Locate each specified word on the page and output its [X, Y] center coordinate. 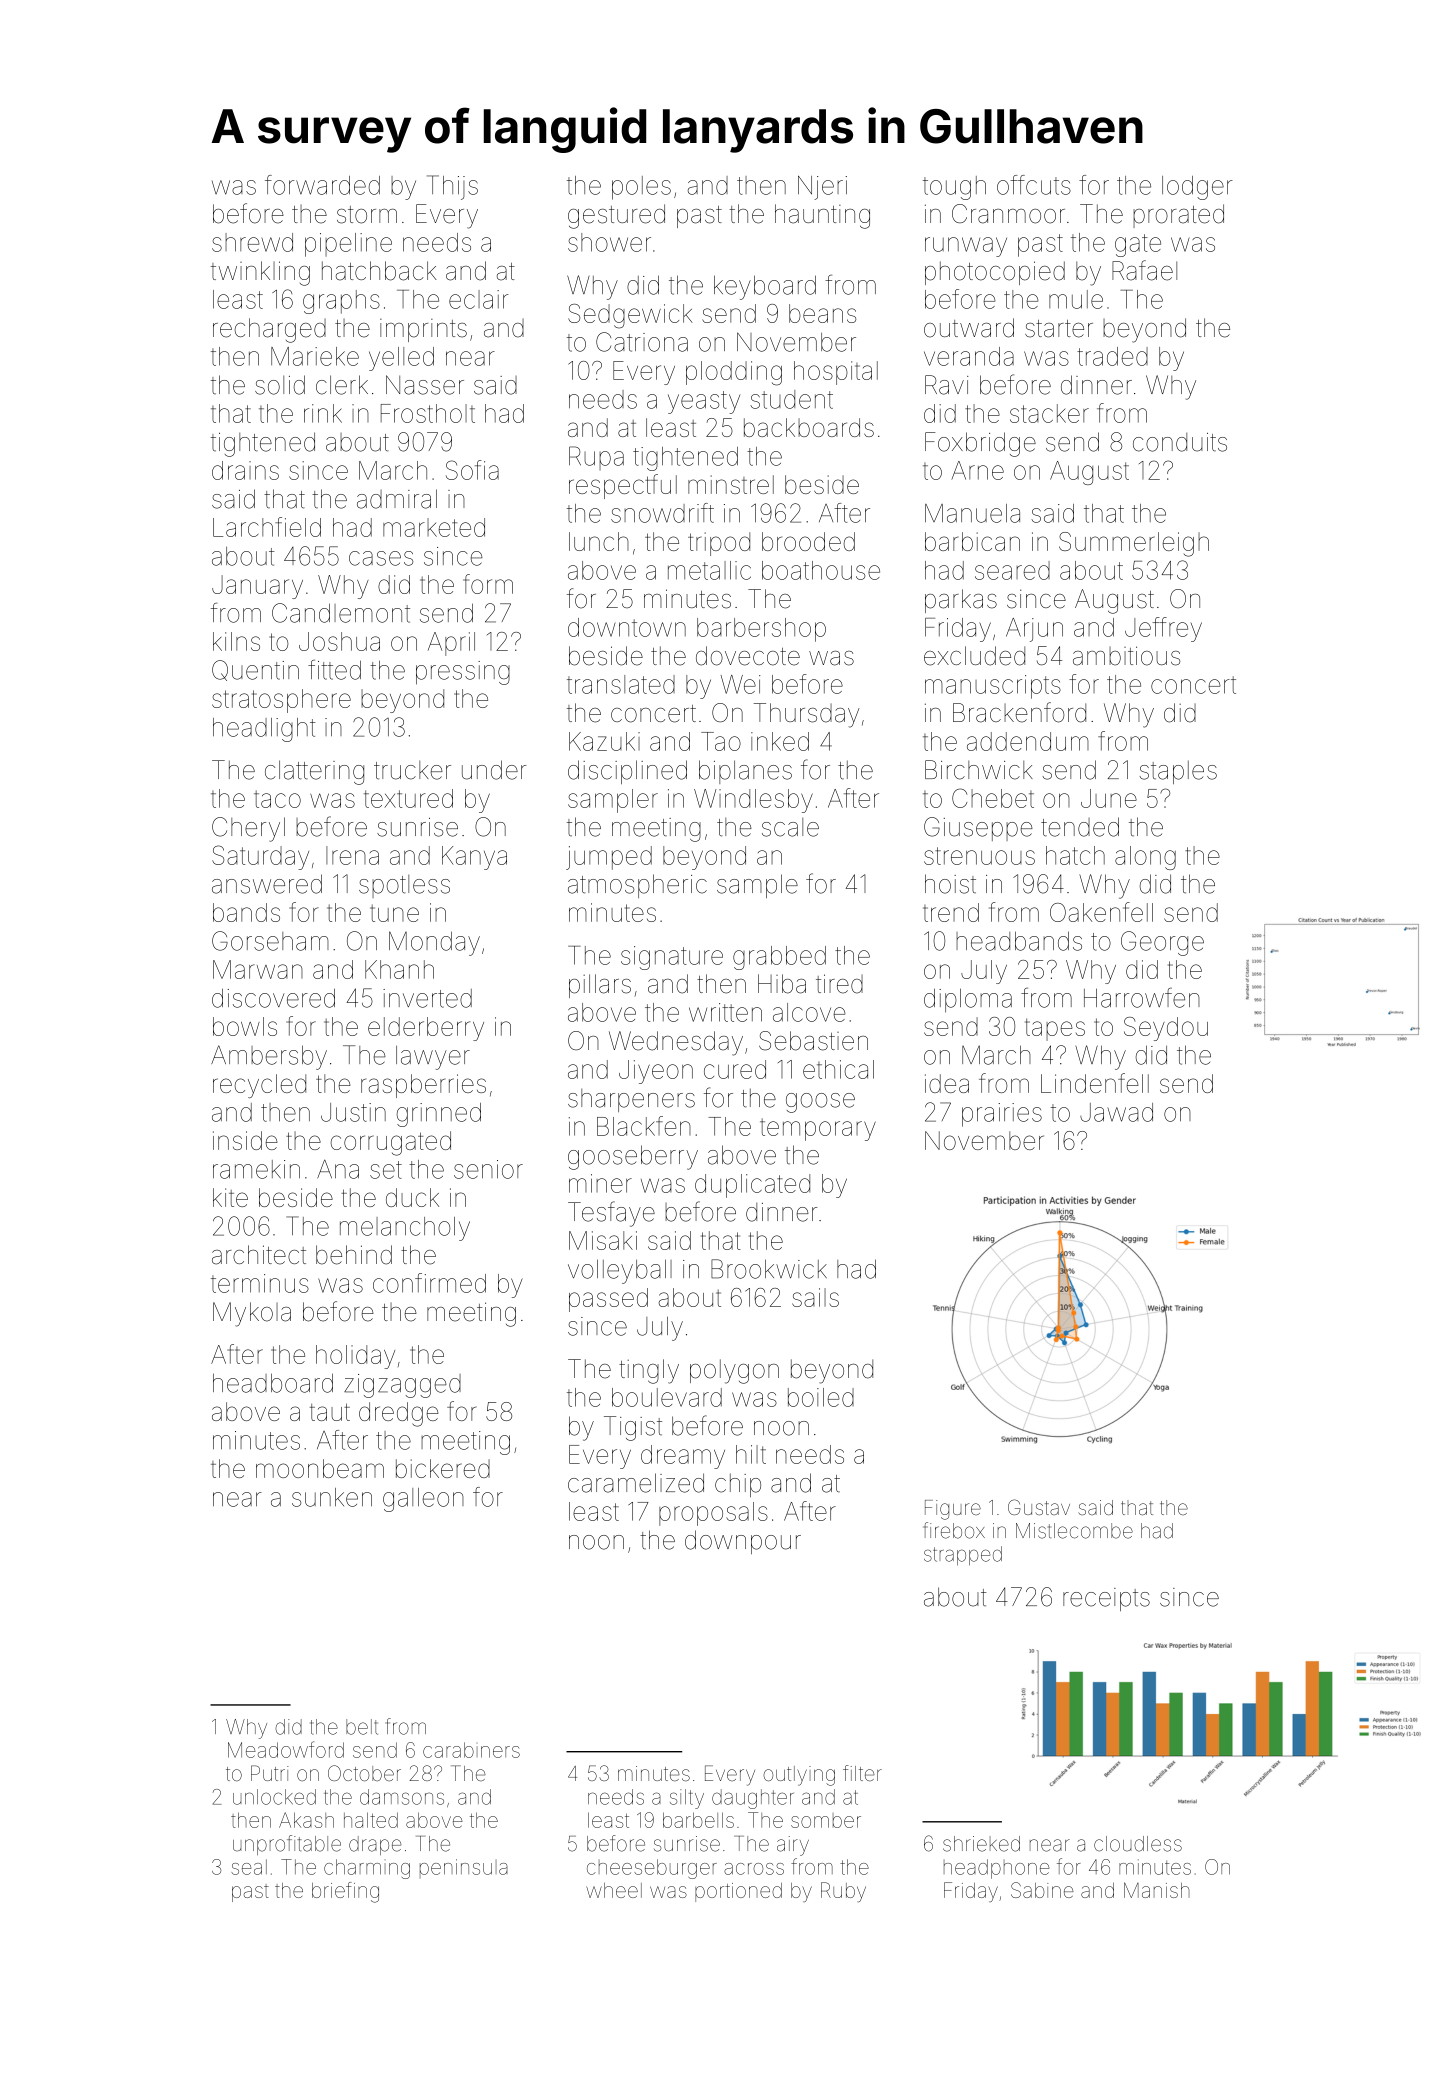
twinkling [260, 273]
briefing [345, 1892]
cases [381, 558]
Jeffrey [1163, 629]
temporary [818, 1129]
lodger [1197, 188]
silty [687, 1799]
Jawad [1116, 1112]
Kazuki [604, 741]
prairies [1002, 1115]
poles [641, 188]
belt [362, 1727]
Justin [353, 1112]
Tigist [633, 1428]
